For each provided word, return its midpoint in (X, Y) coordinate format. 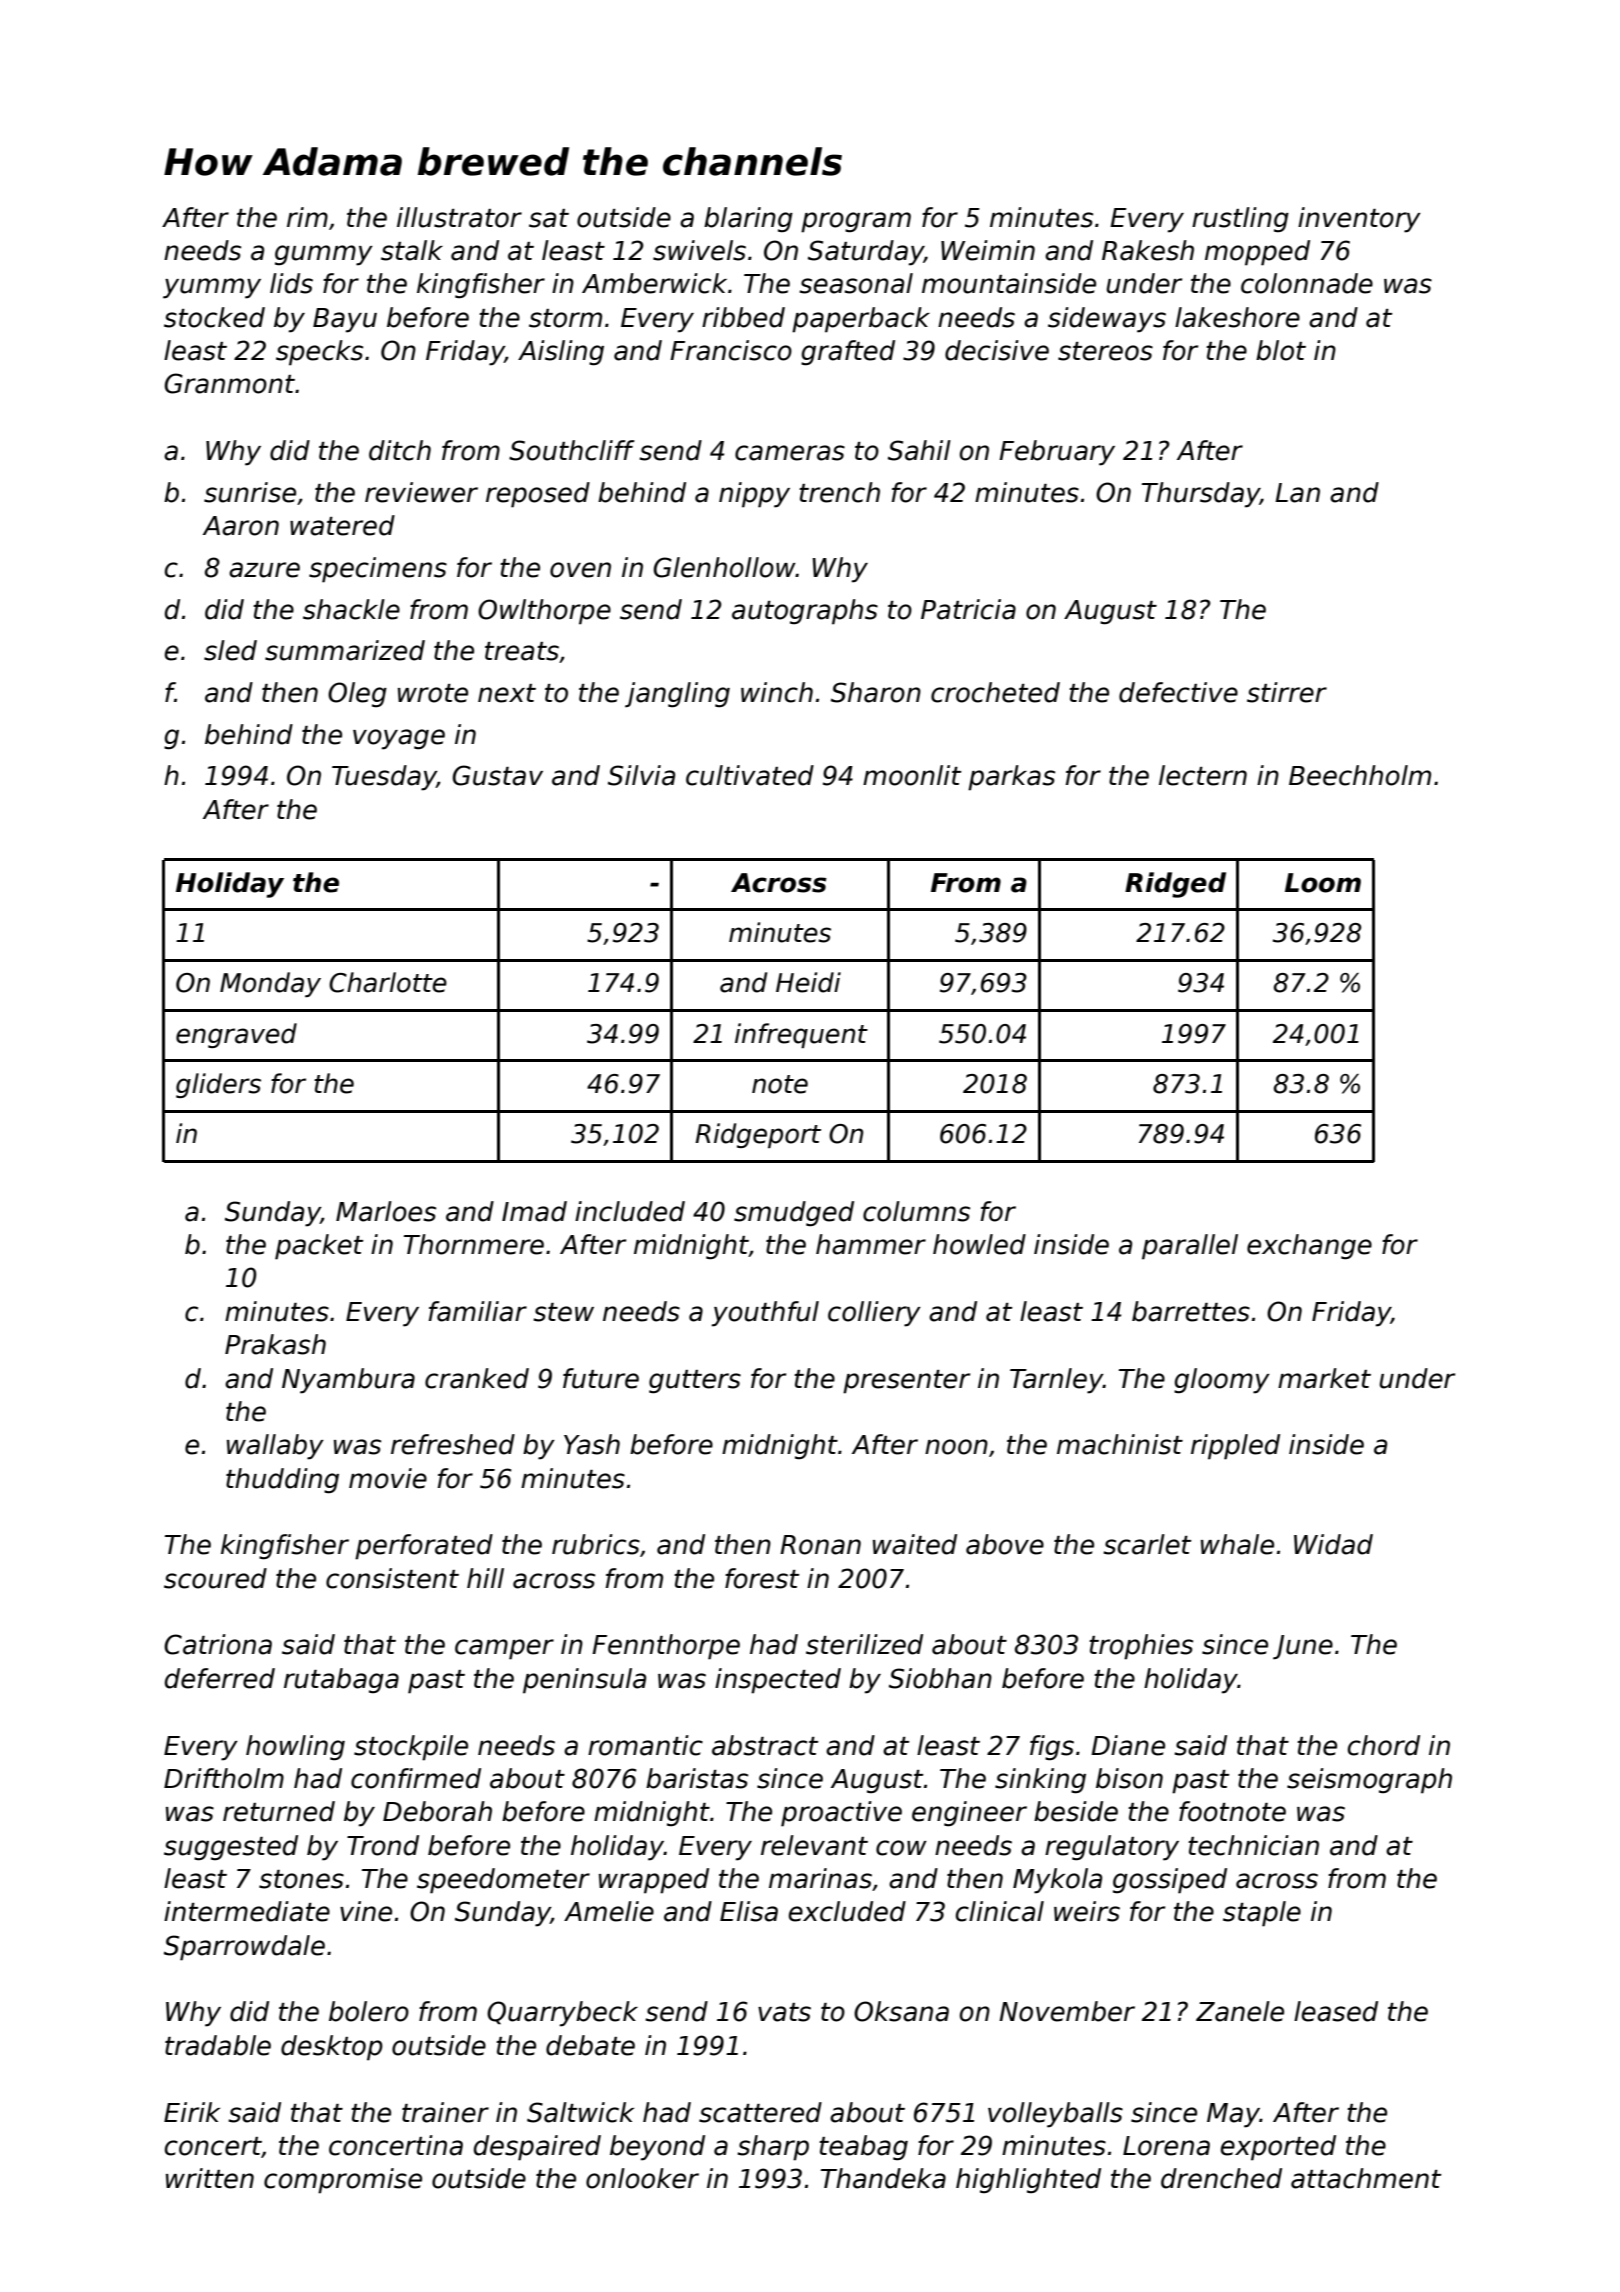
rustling (1240, 220)
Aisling (561, 353)
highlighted (1028, 2181)
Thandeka (883, 2178)
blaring (748, 220)
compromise (343, 2181)
